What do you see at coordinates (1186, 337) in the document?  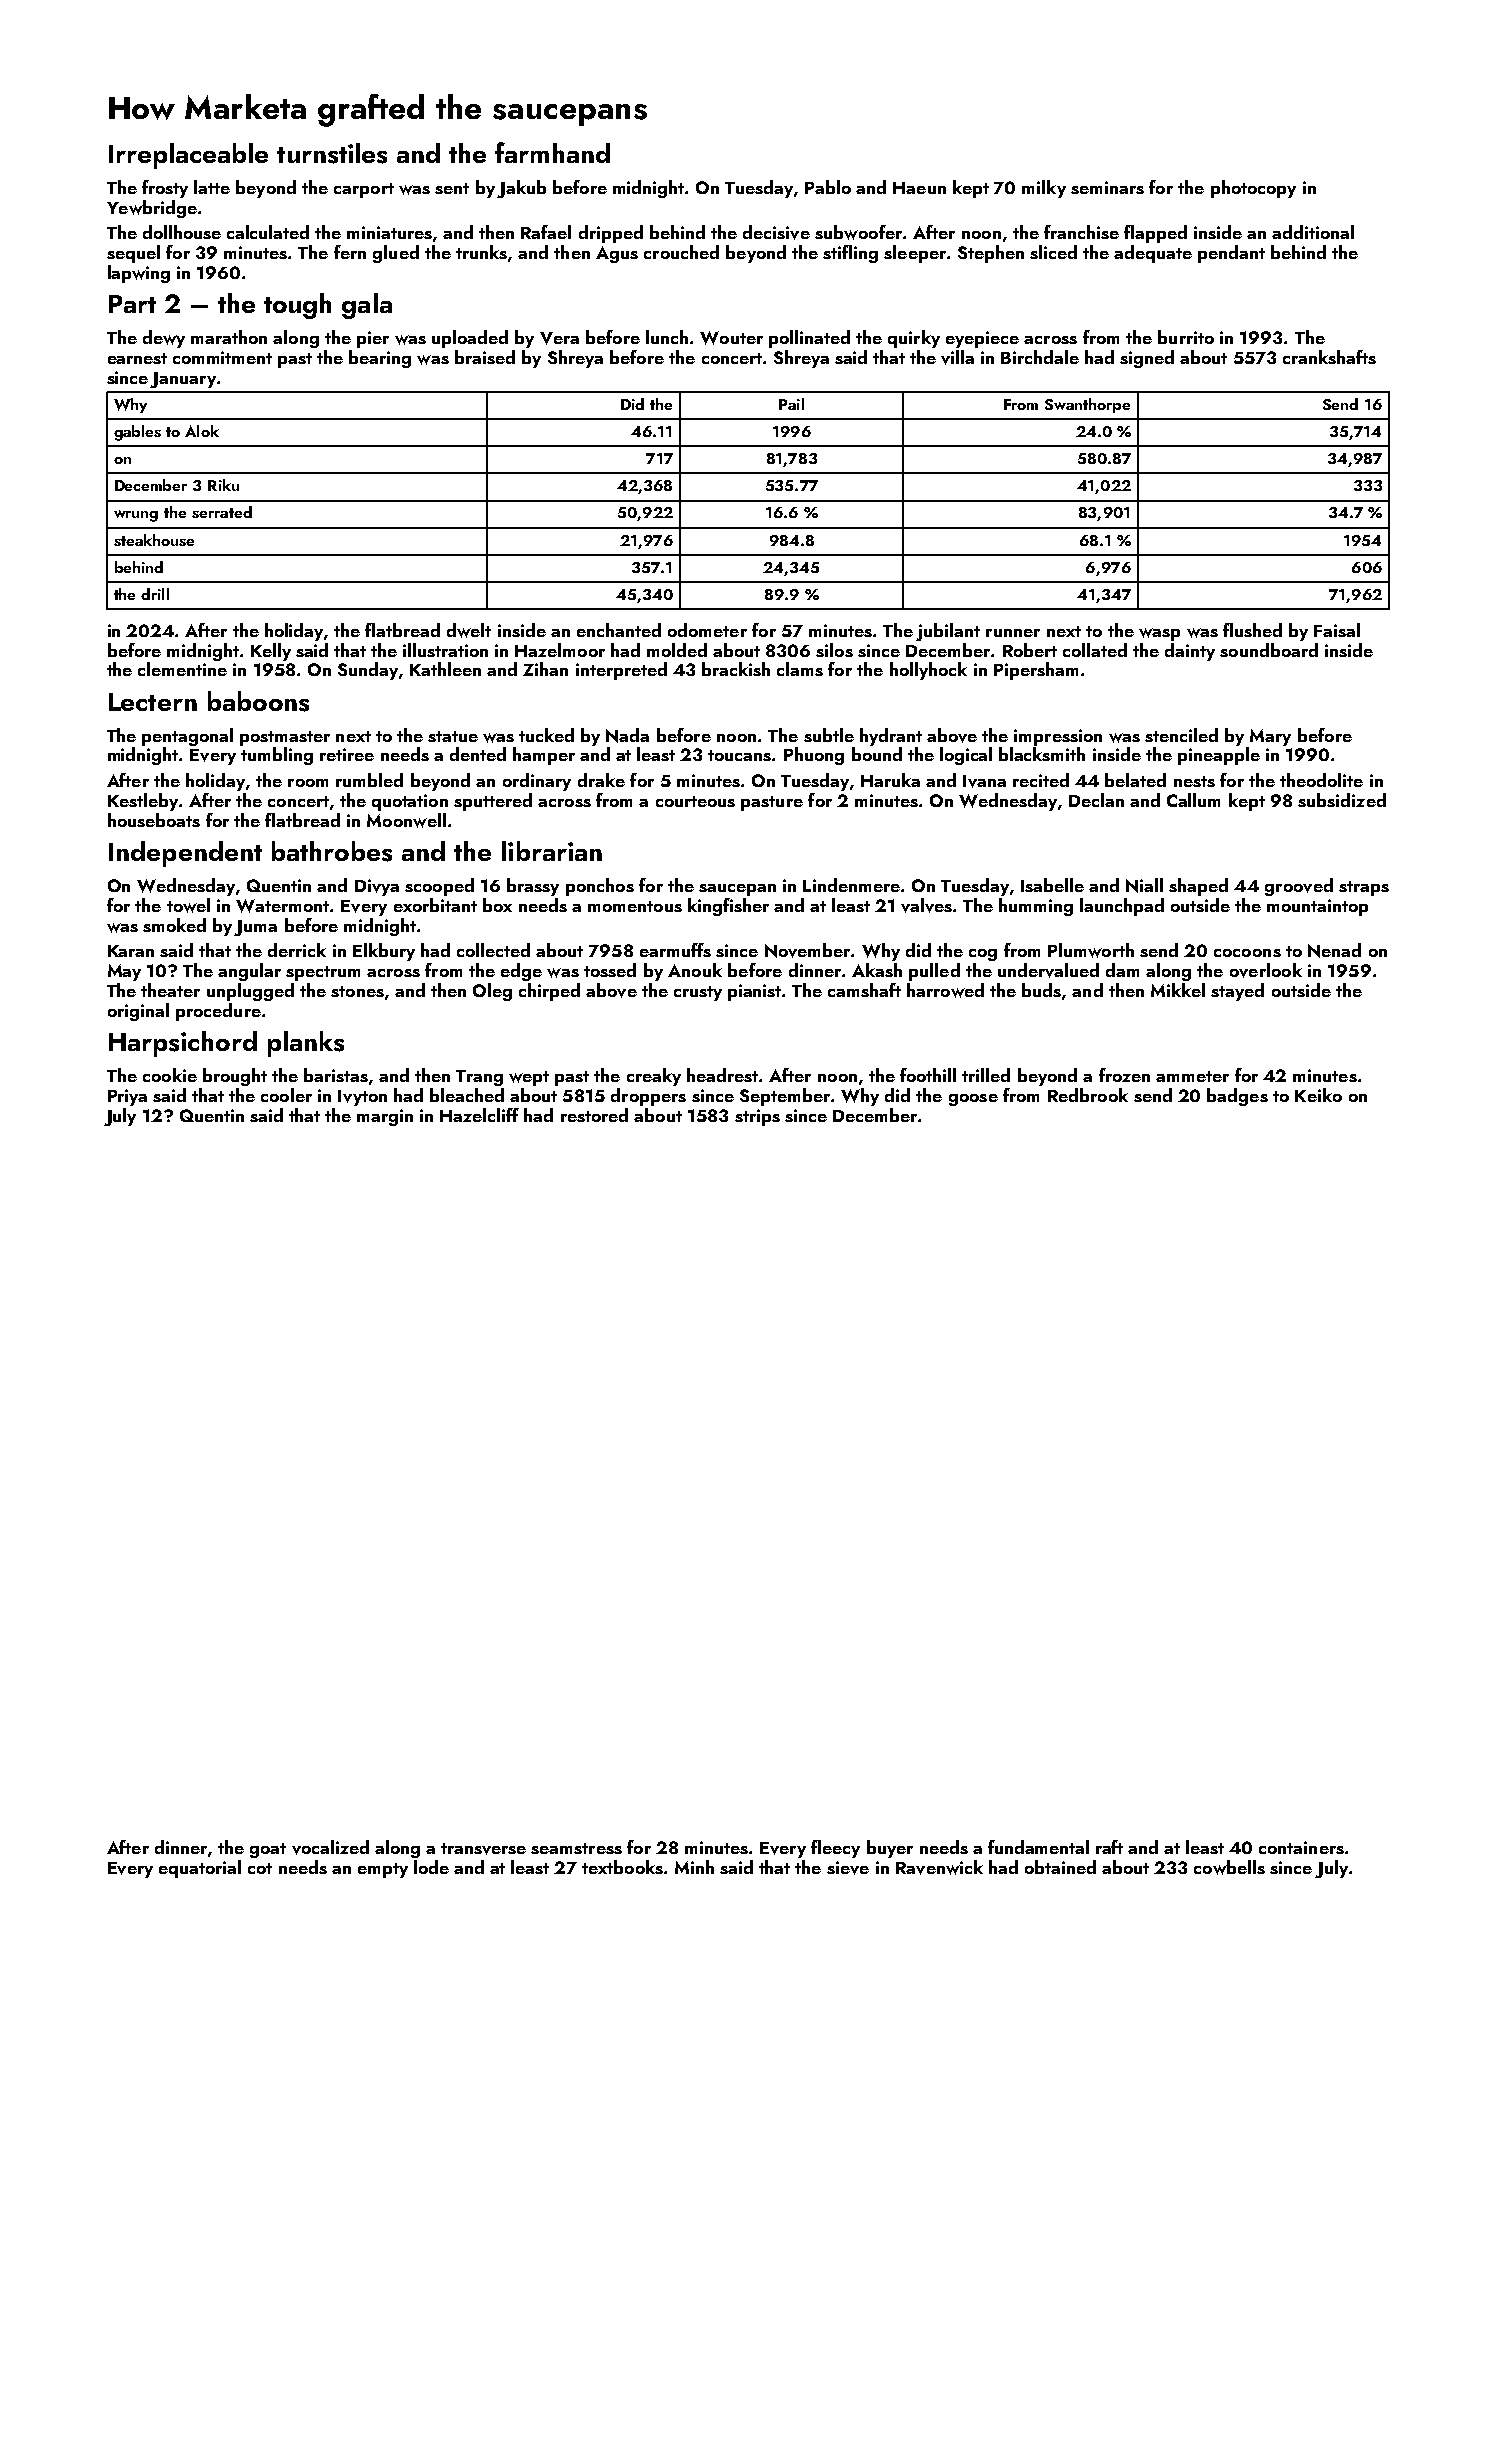 I see `burrito` at bounding box center [1186, 337].
